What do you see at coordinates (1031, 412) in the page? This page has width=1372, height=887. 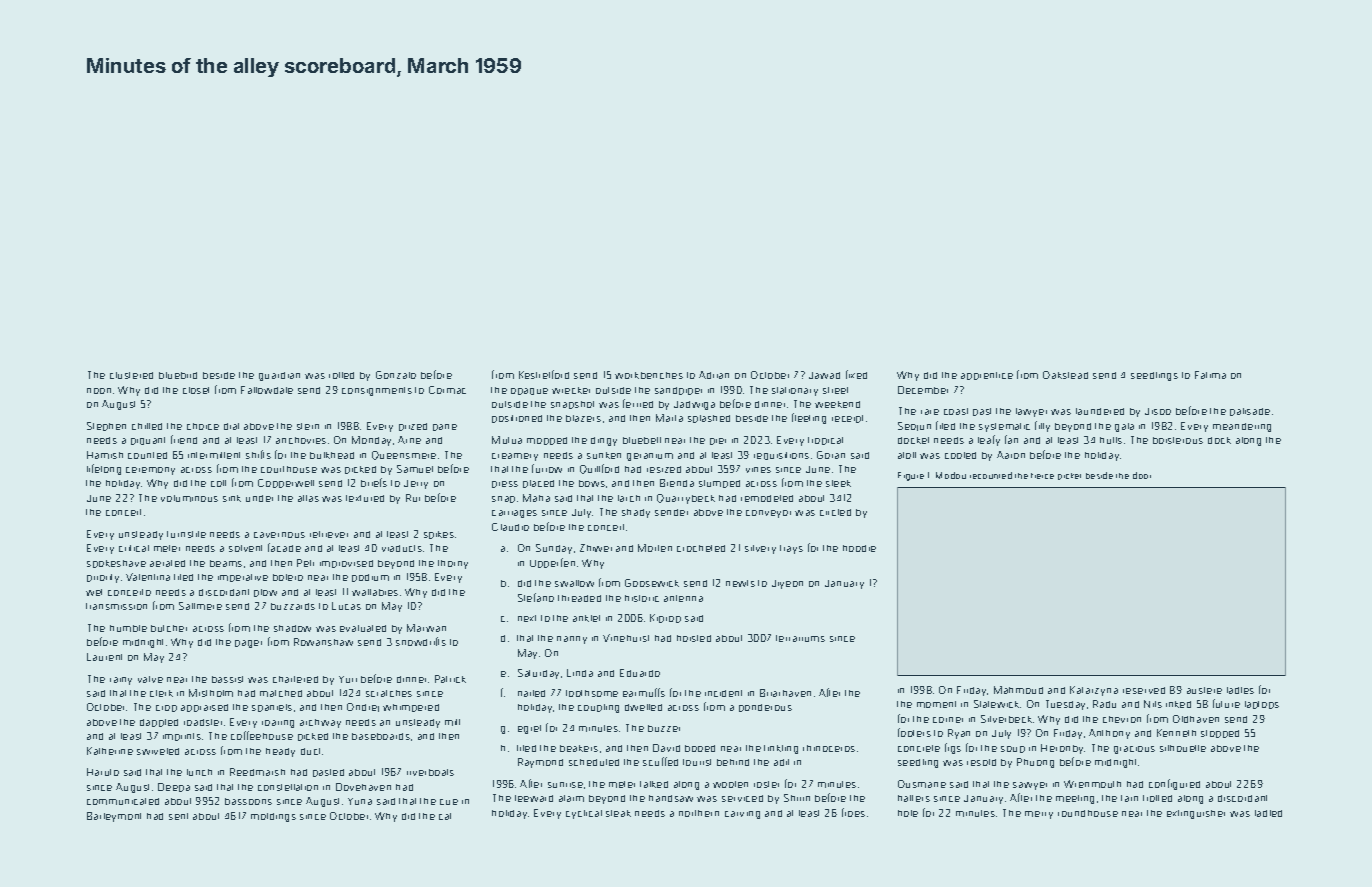 I see `lawyer` at bounding box center [1031, 412].
